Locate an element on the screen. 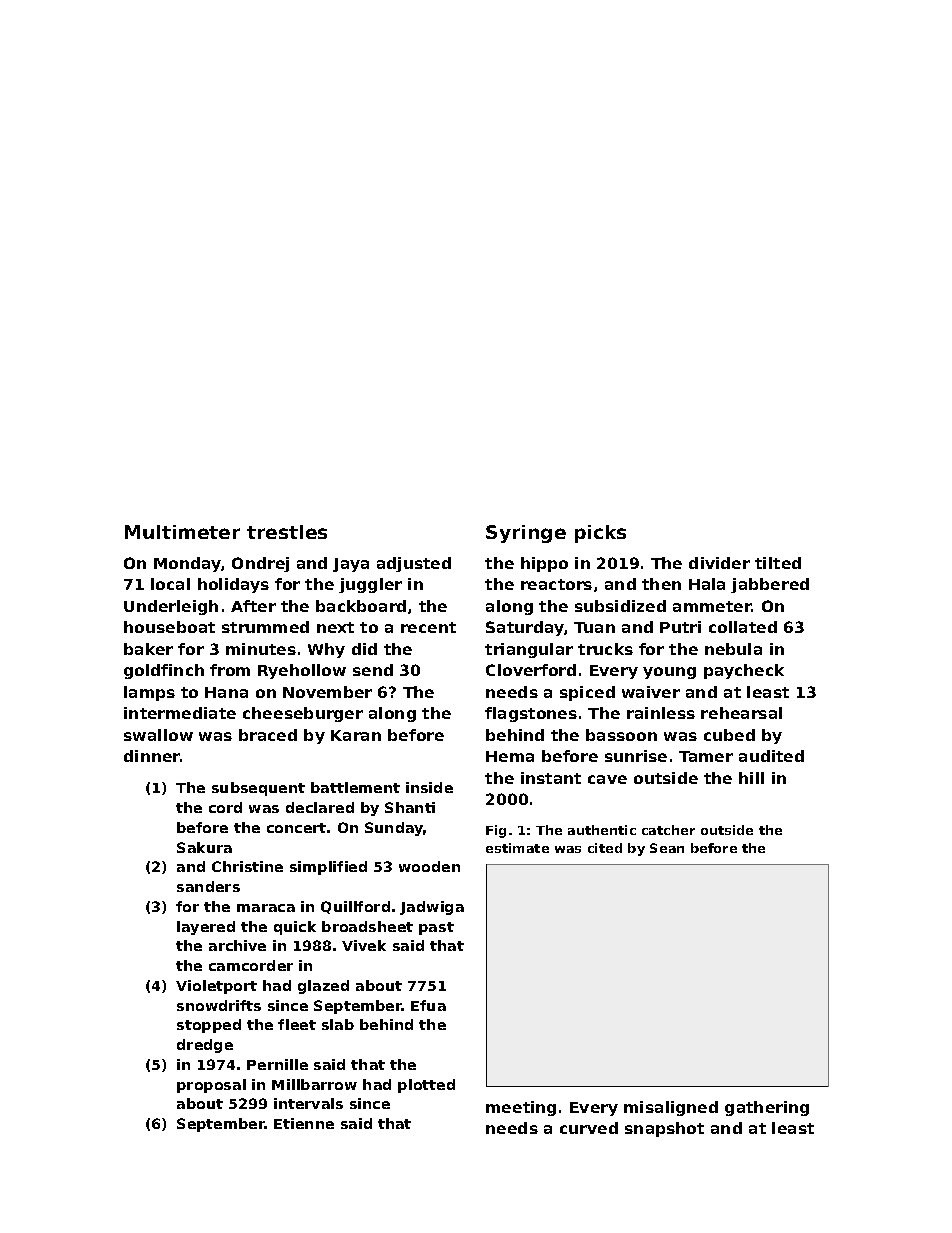 This screenshot has width=952, height=1233. proposal is located at coordinates (211, 1086).
